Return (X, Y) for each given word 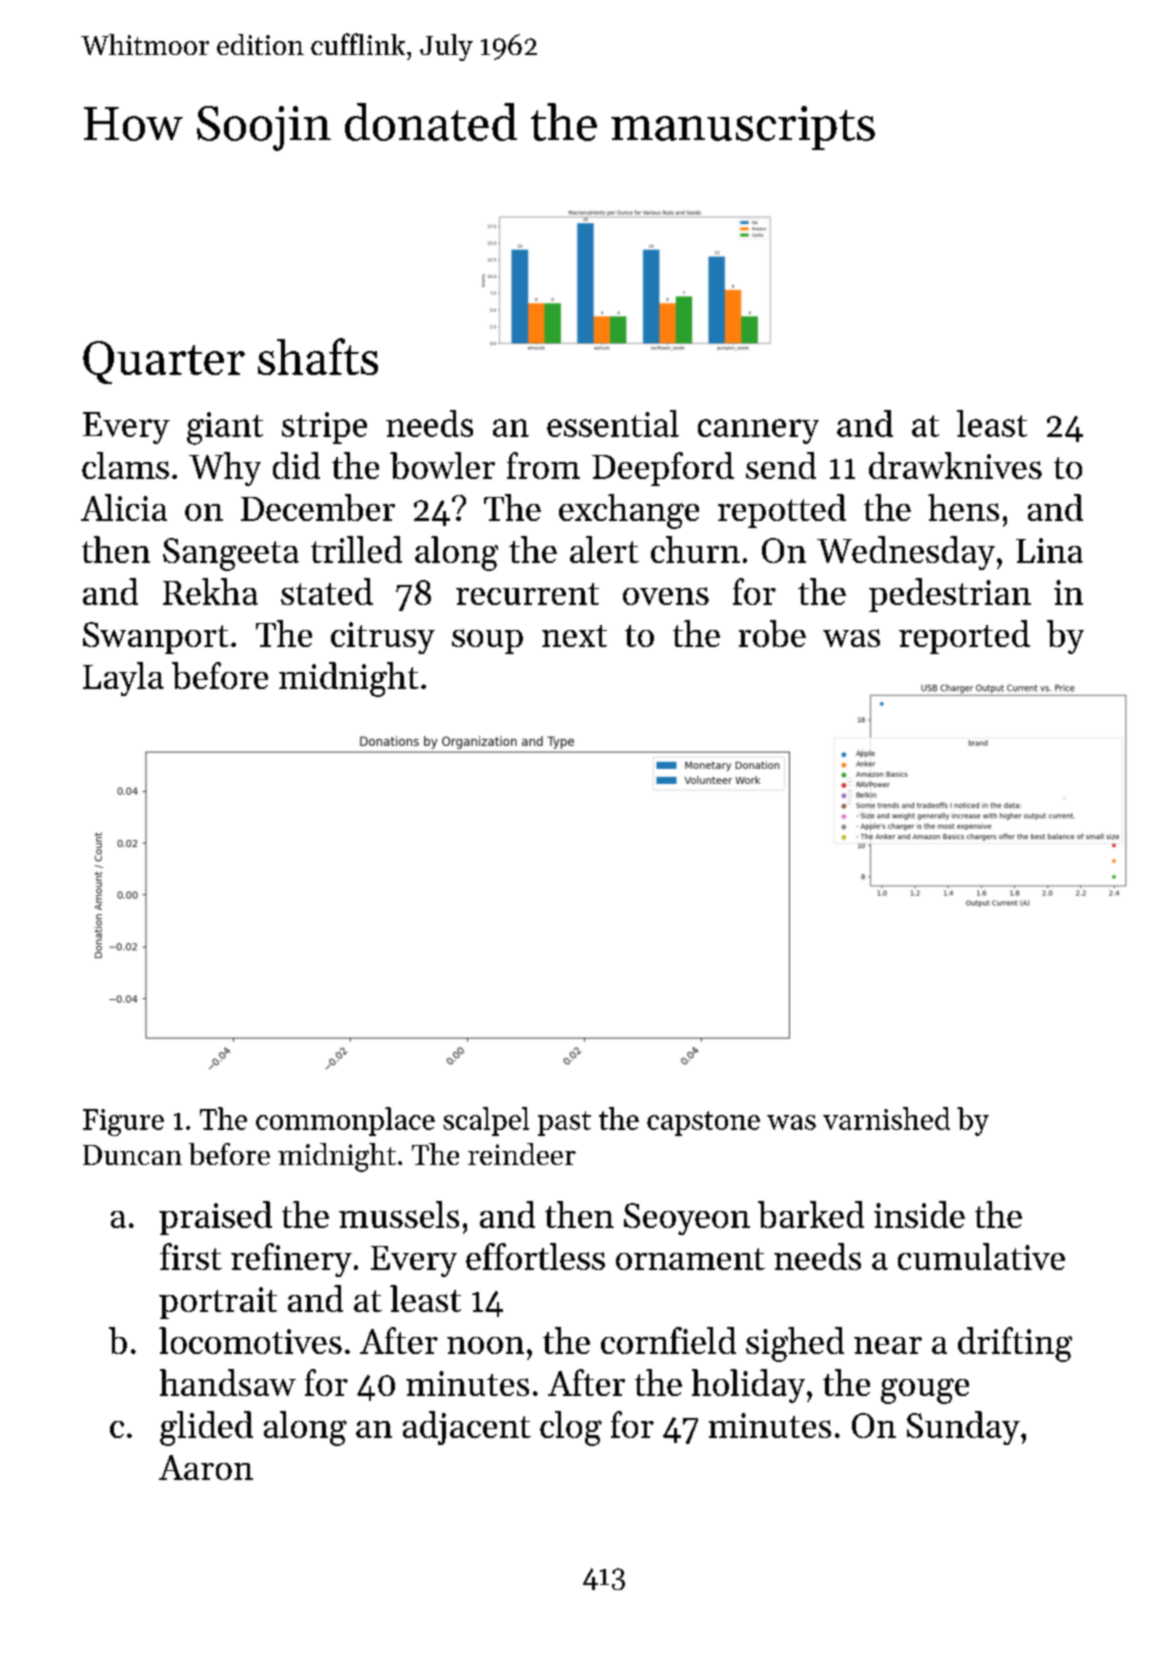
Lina (1049, 550)
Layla (123, 679)
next (574, 636)
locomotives (250, 1340)
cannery (758, 431)
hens (963, 507)
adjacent (467, 1428)
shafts (318, 356)
